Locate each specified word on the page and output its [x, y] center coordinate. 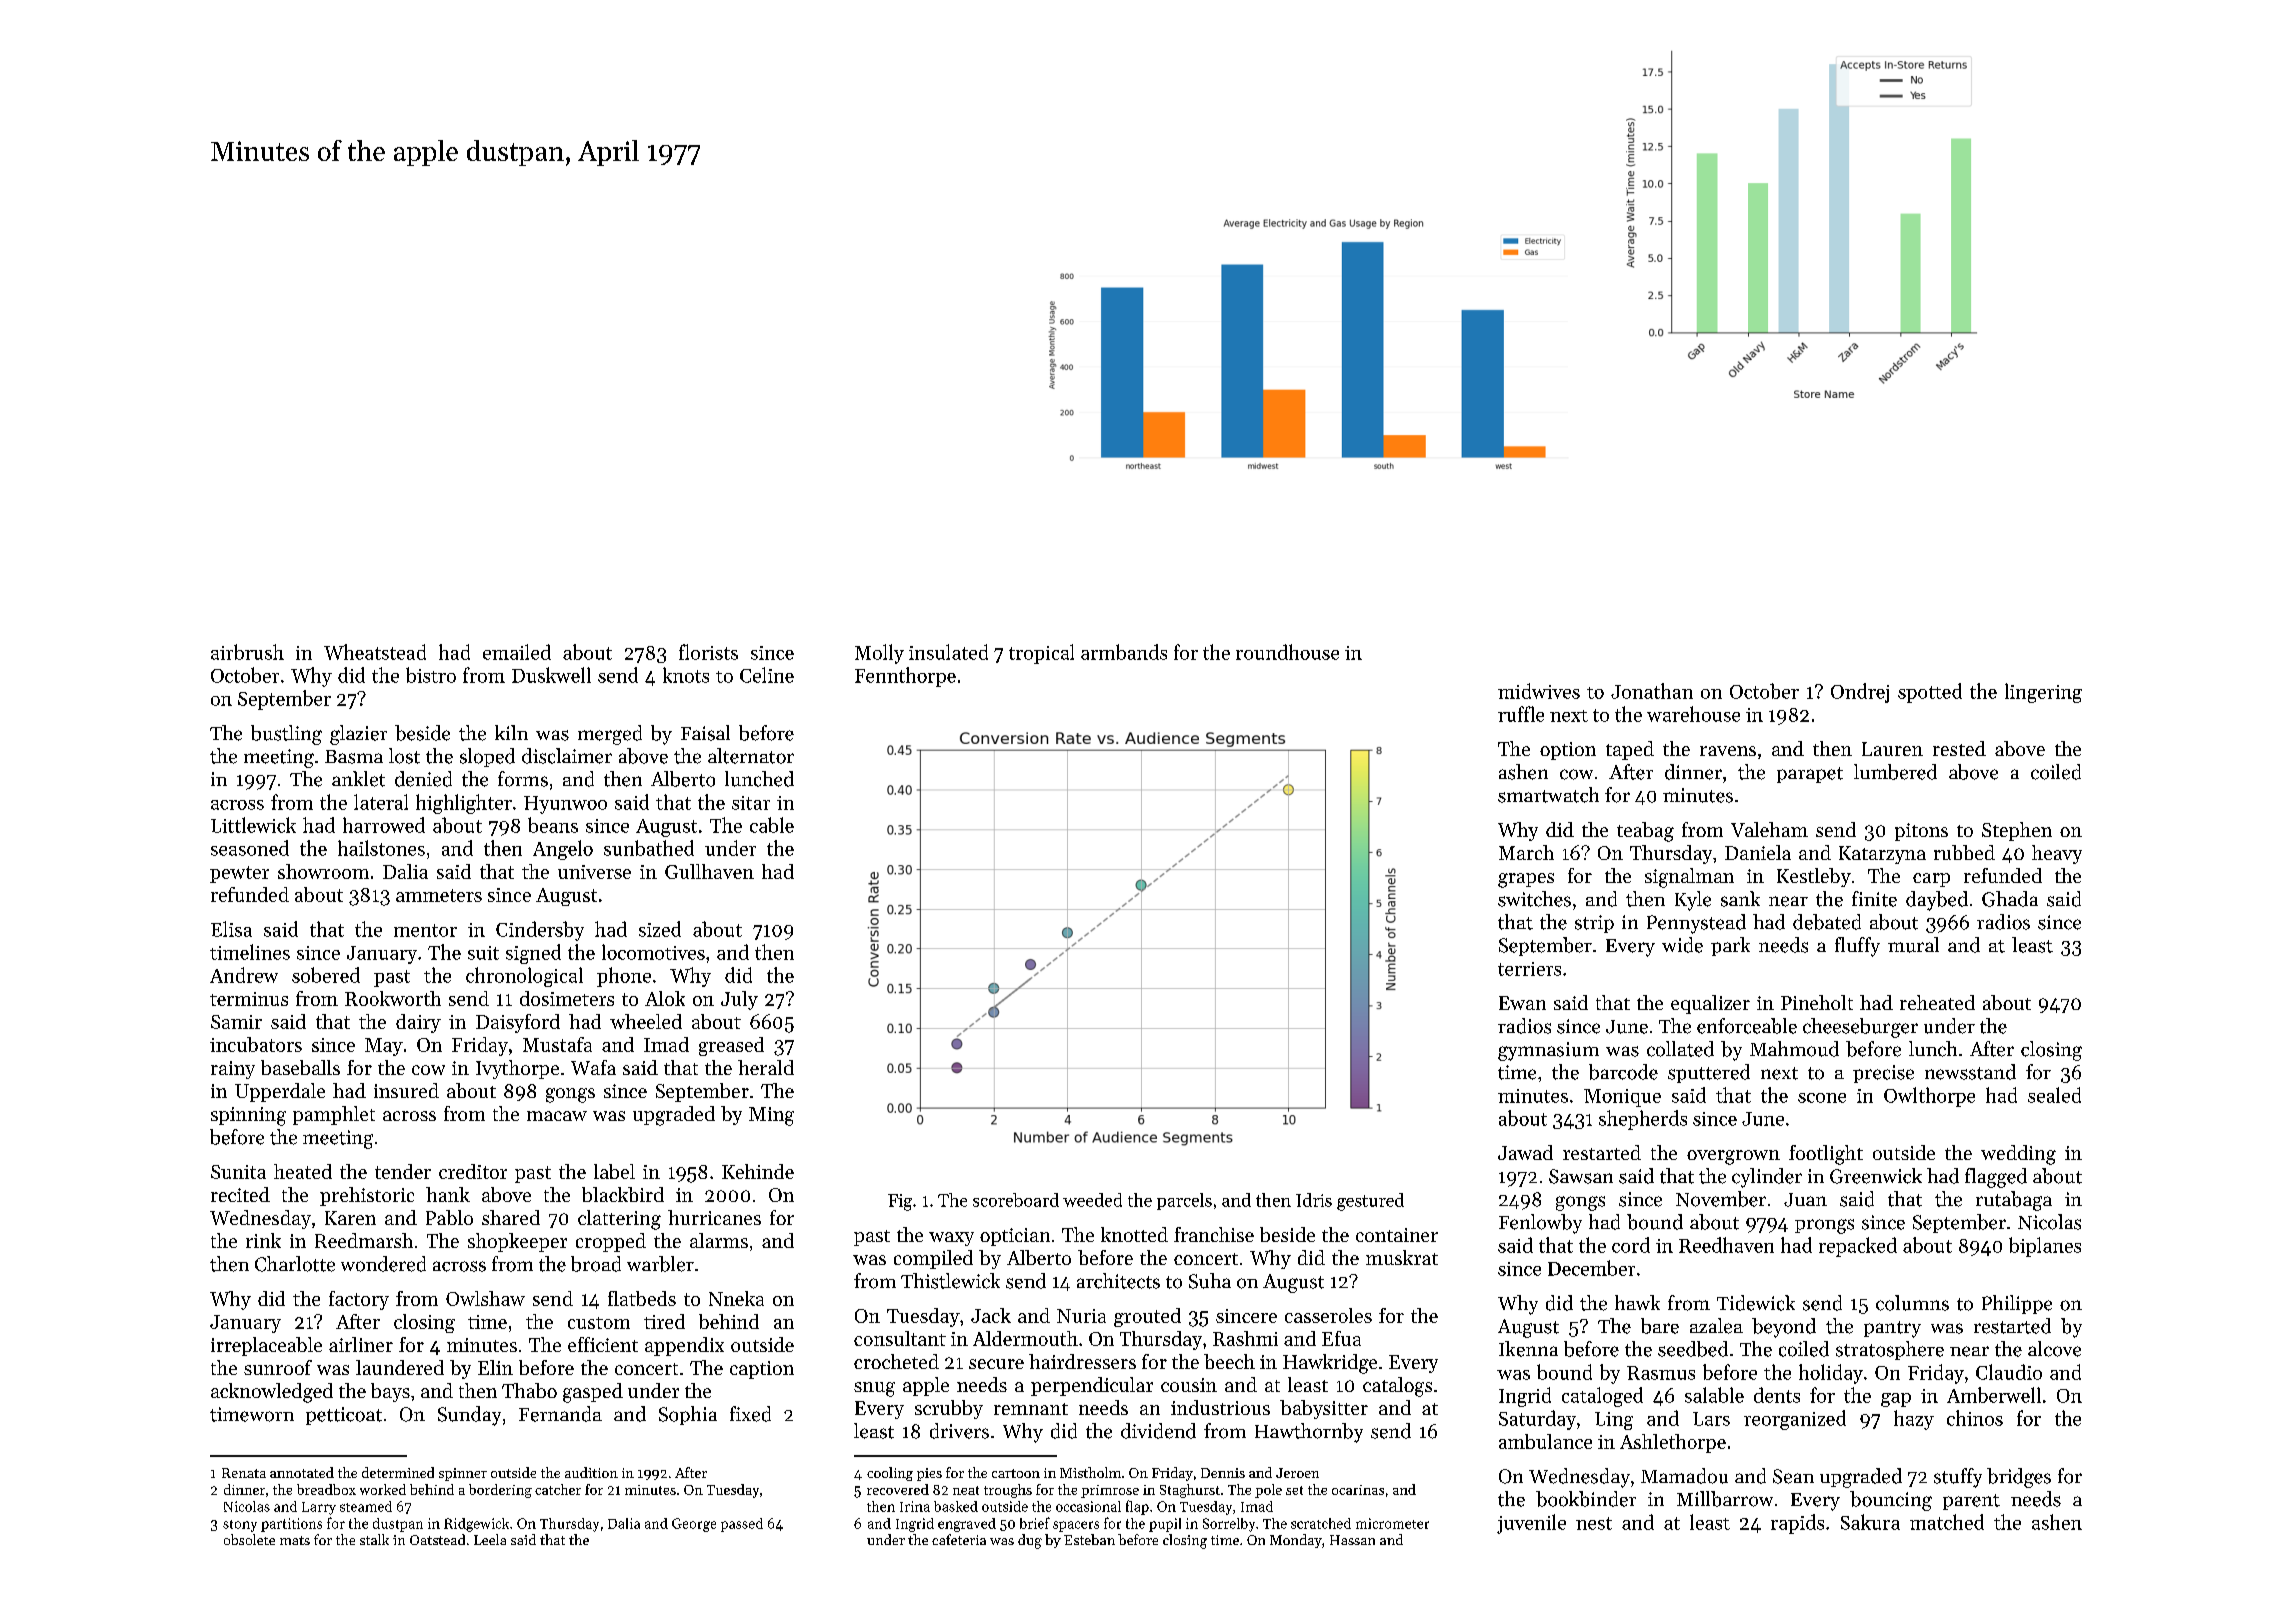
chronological [524, 977]
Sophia [688, 1415]
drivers [959, 1431]
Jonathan [1652, 691]
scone [1822, 1098]
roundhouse [1287, 652]
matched [1947, 1522]
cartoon [1016, 1473]
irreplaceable [266, 1346]
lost [404, 756]
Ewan [1522, 1003]
